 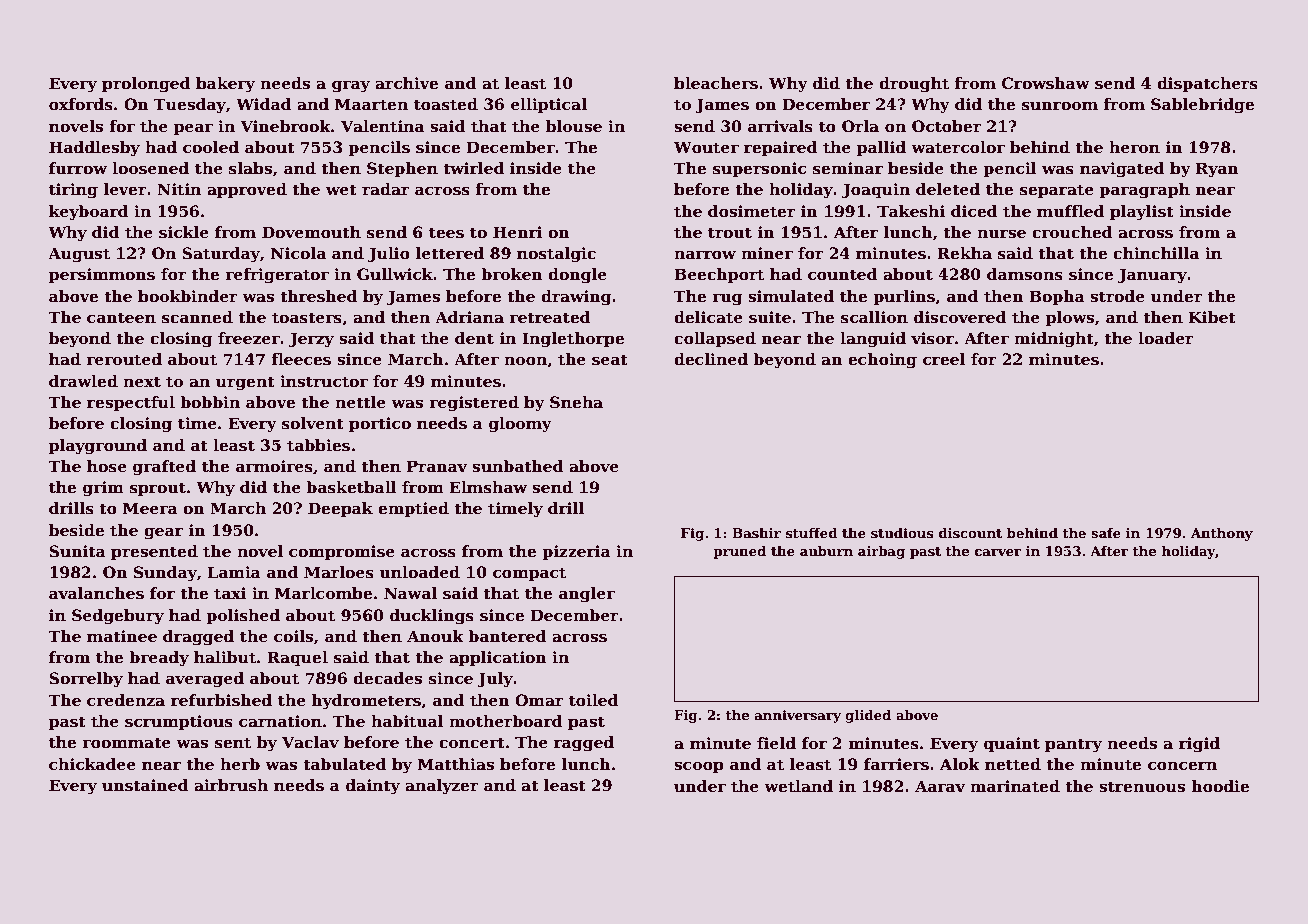 I want to click on archive, so click(x=406, y=83).
